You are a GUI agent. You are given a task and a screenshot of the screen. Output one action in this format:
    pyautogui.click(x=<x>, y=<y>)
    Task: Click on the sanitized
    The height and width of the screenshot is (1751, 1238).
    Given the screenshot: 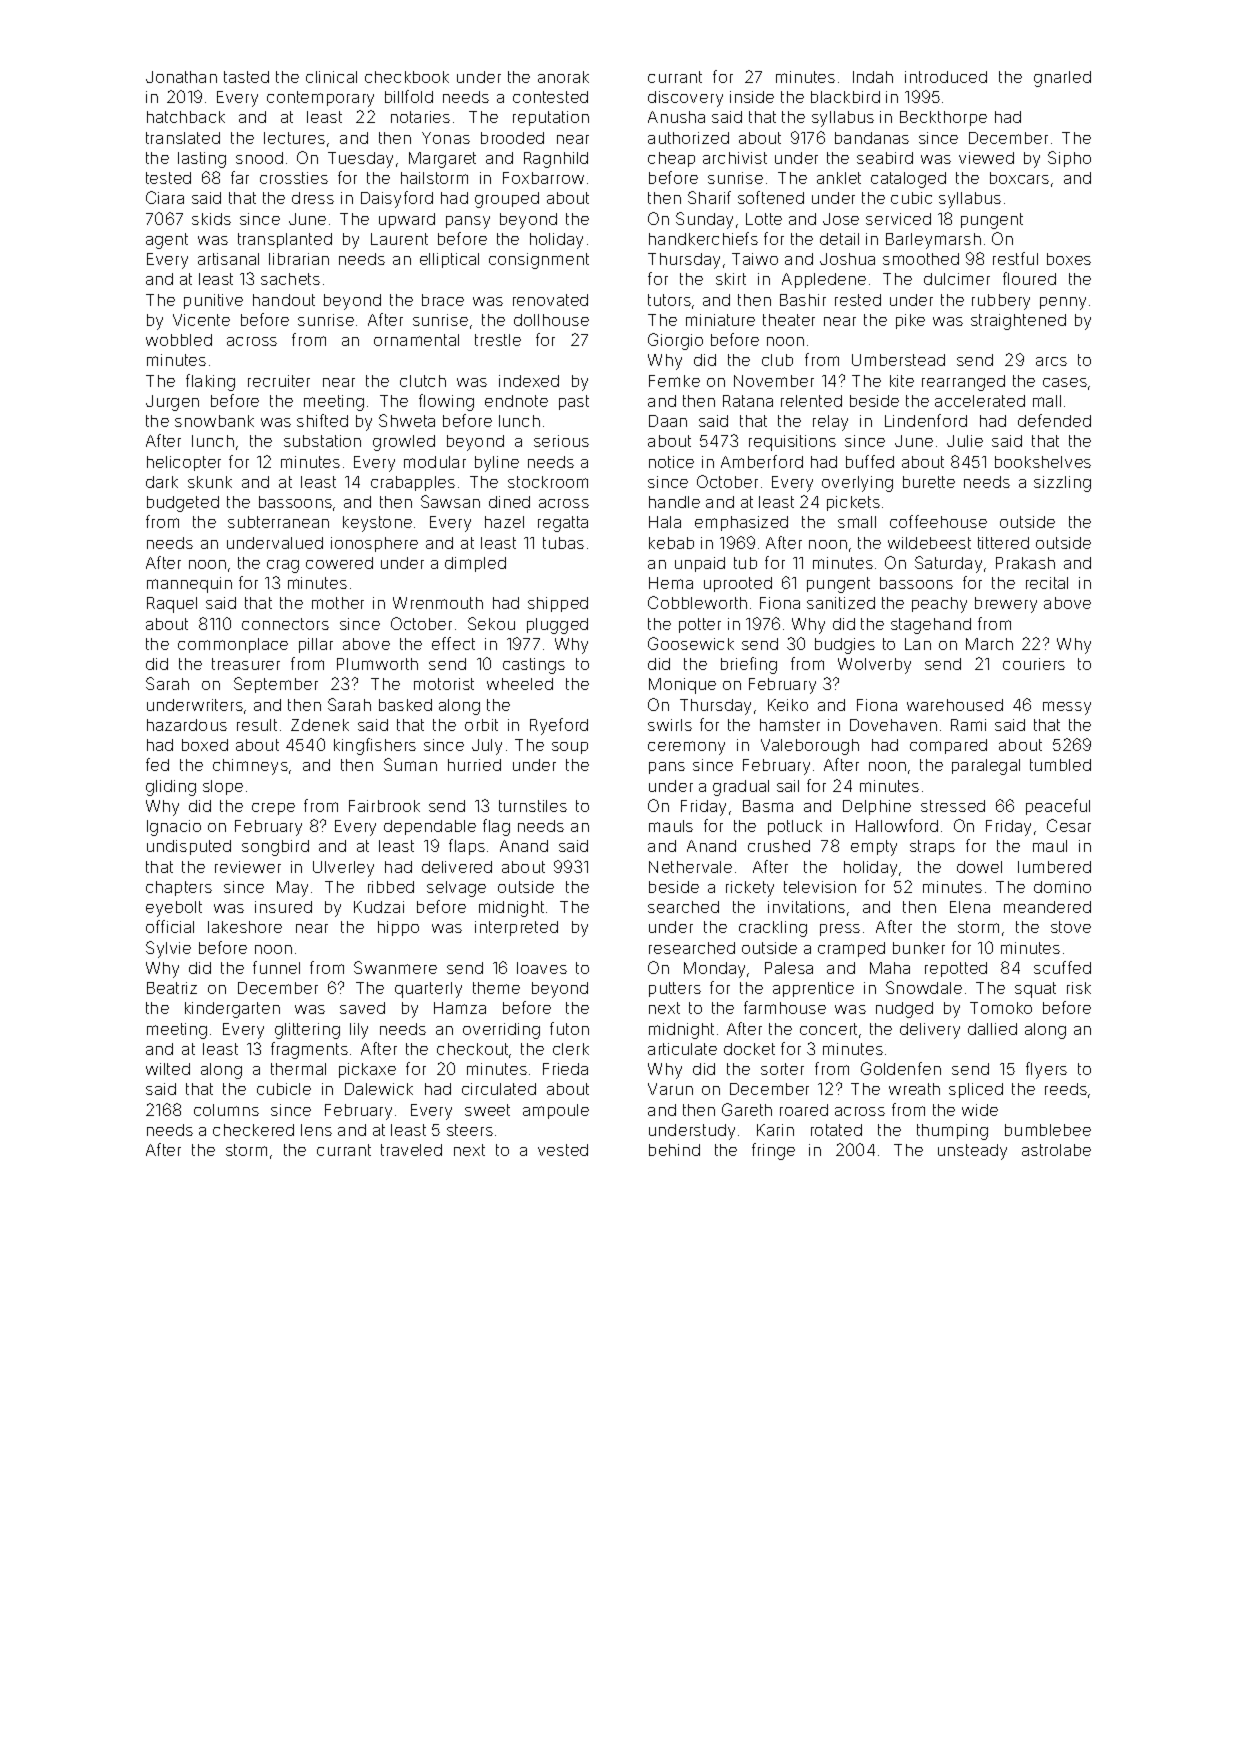 What is the action you would take?
    pyautogui.click(x=841, y=603)
